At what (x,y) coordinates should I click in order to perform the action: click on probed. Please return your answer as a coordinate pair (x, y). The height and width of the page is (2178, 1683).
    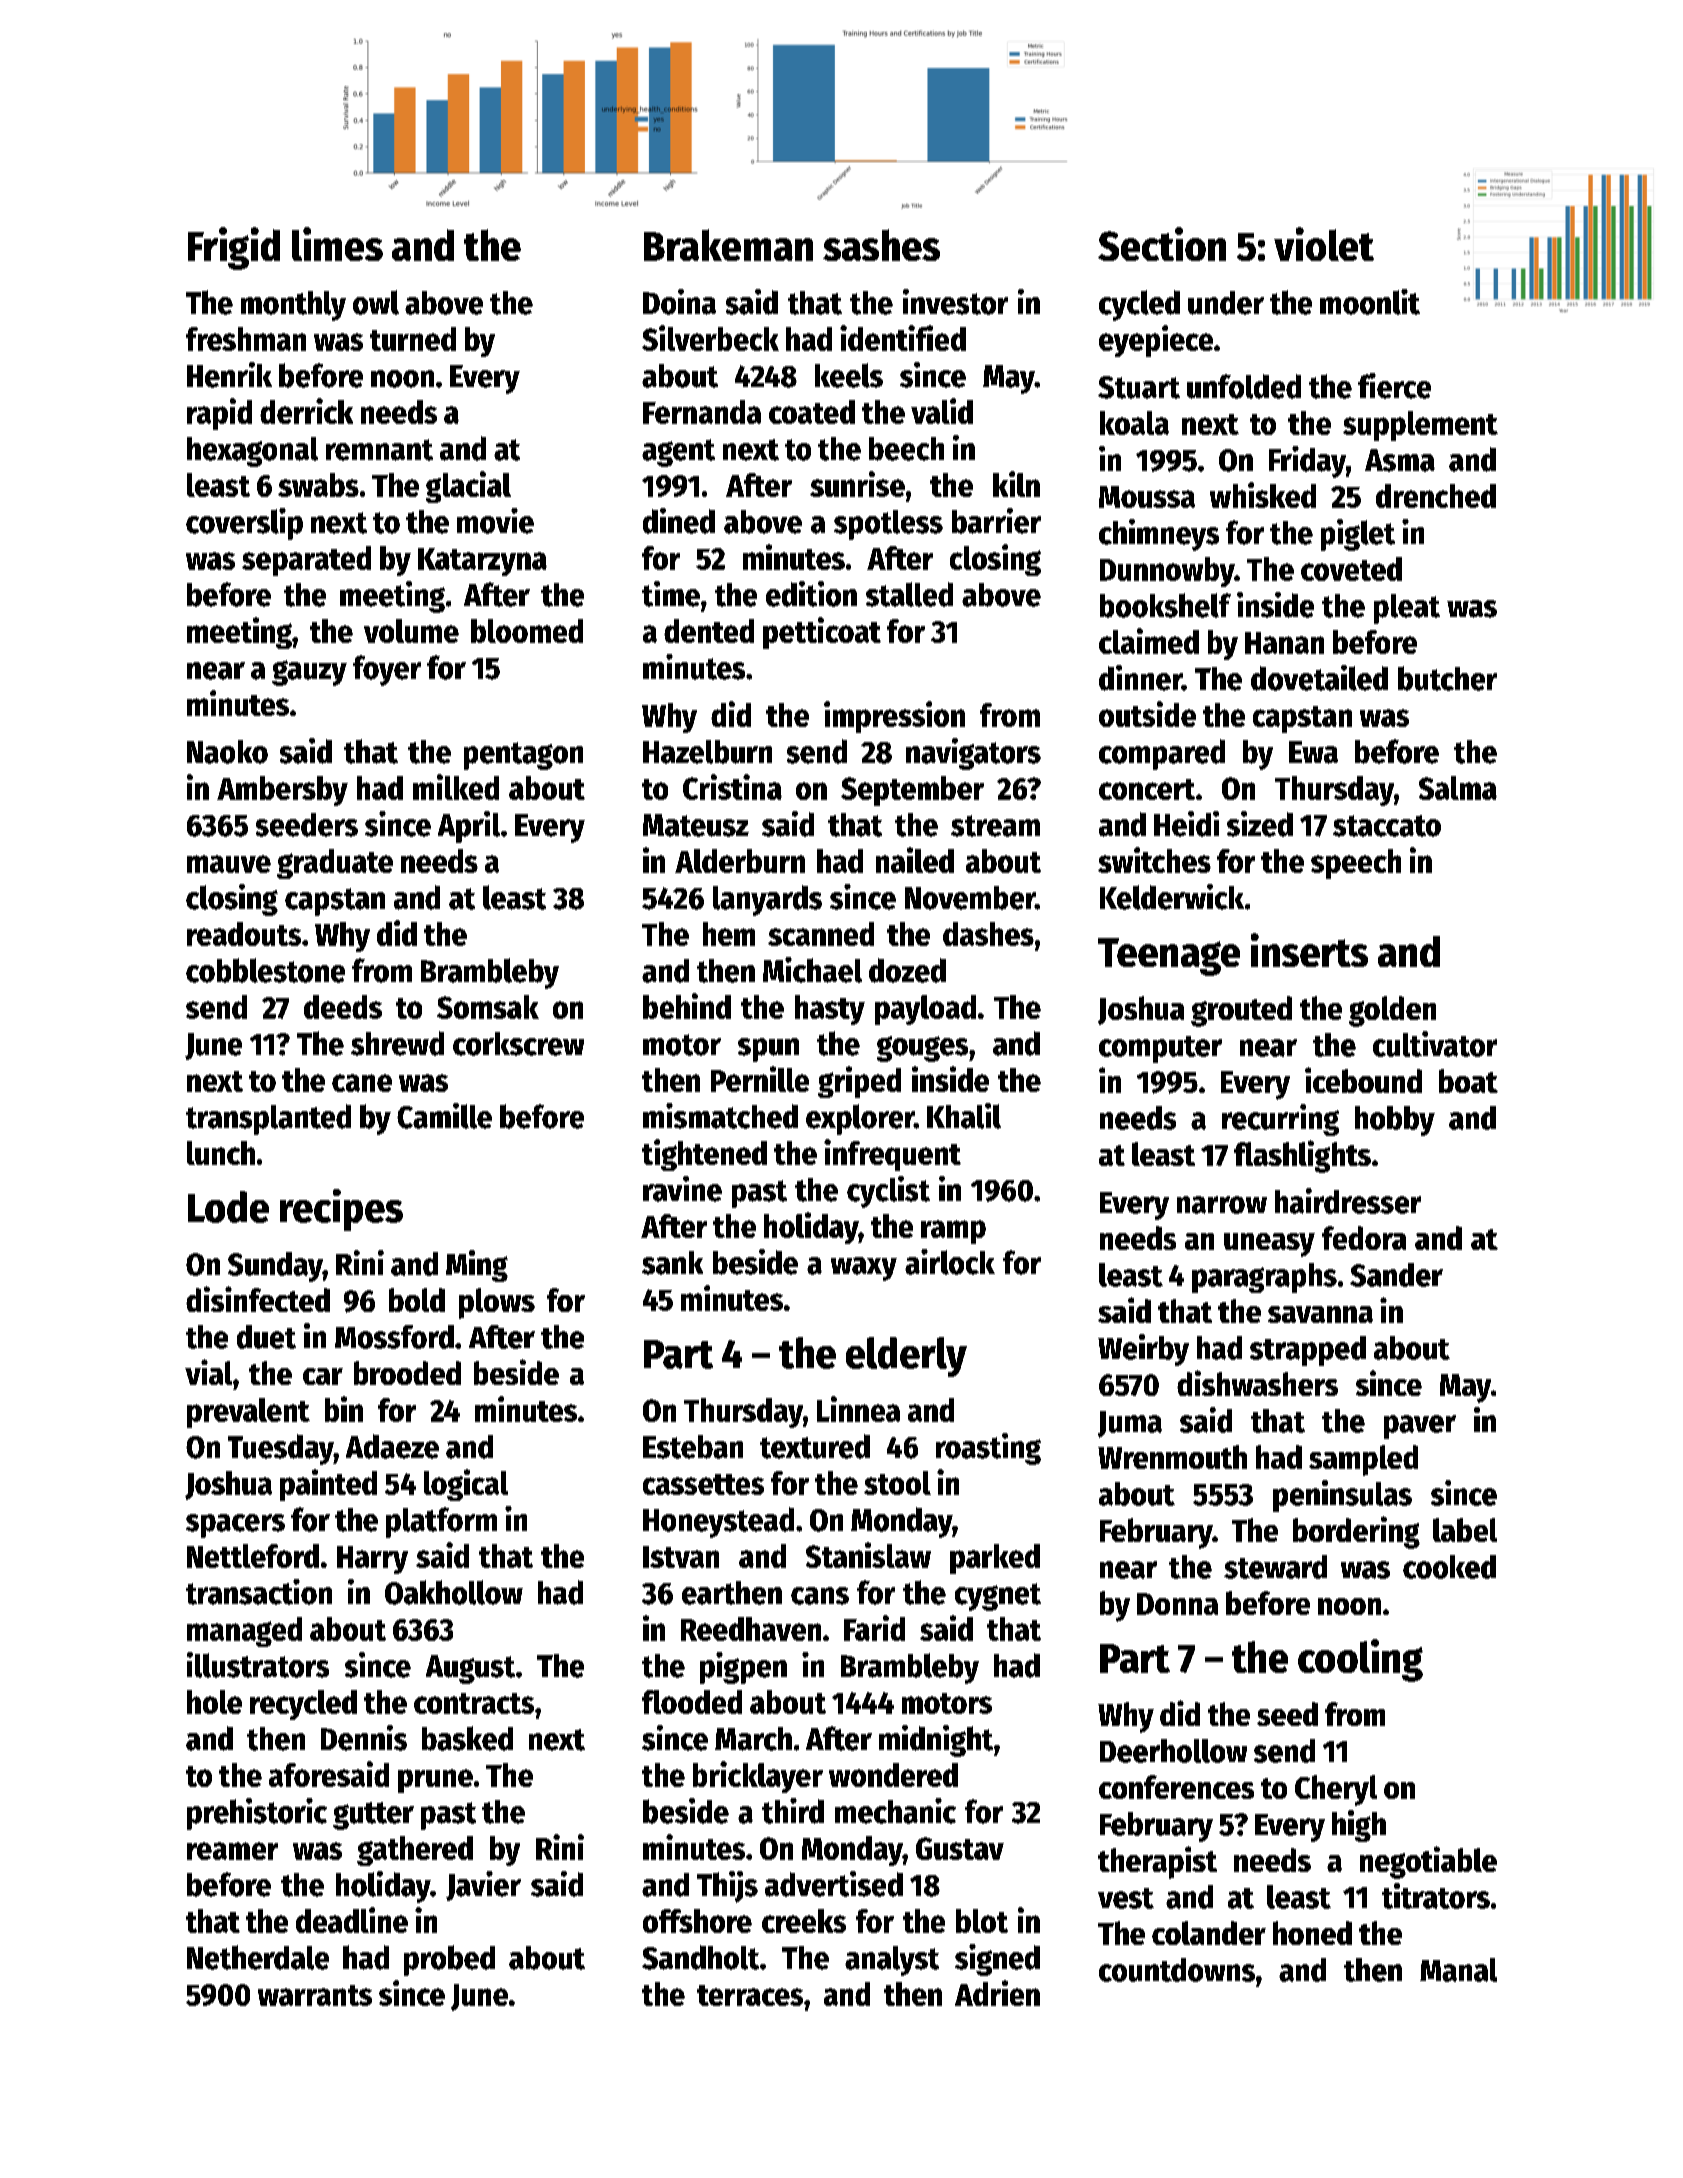
    Looking at the image, I should click on (449, 1960).
